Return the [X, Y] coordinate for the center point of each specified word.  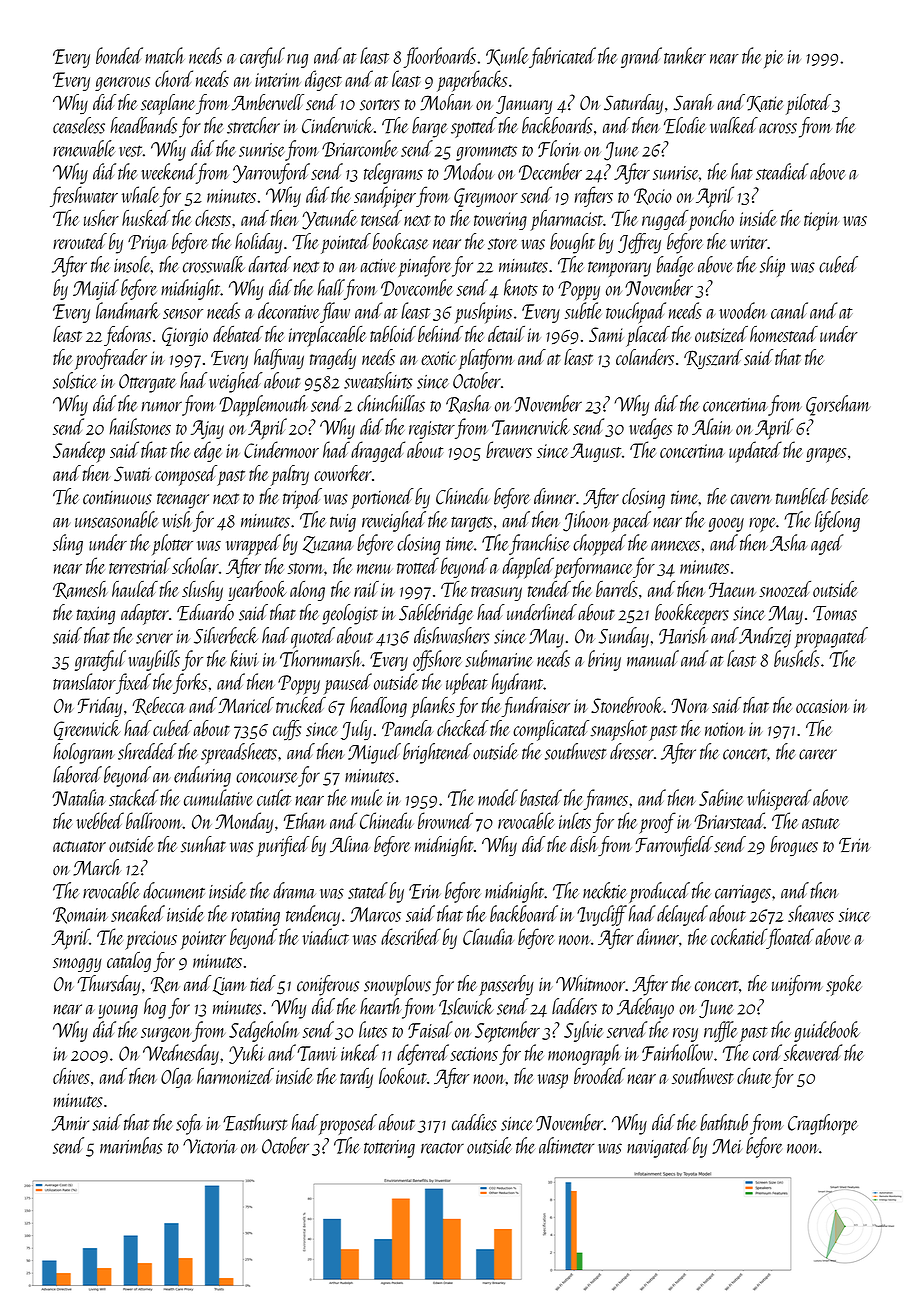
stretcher [253, 125]
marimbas [131, 1145]
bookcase [401, 241]
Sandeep [79, 451]
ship [772, 266]
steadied [782, 171]
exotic [438, 358]
